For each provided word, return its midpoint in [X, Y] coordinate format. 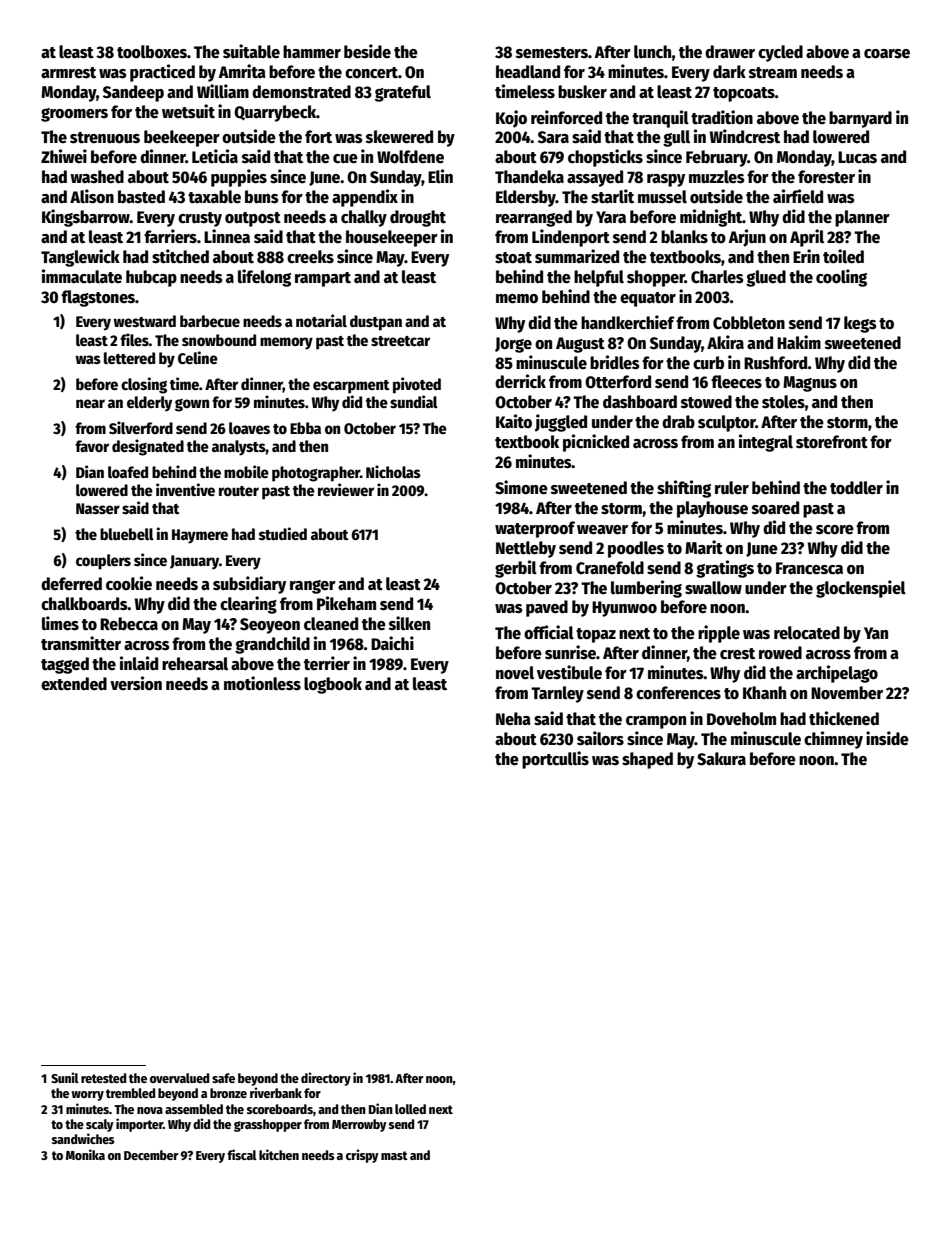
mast [394, 1155]
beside [367, 51]
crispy [362, 1156]
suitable [251, 51]
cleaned [331, 624]
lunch [653, 52]
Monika [85, 1154]
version [136, 683]
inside [887, 738]
